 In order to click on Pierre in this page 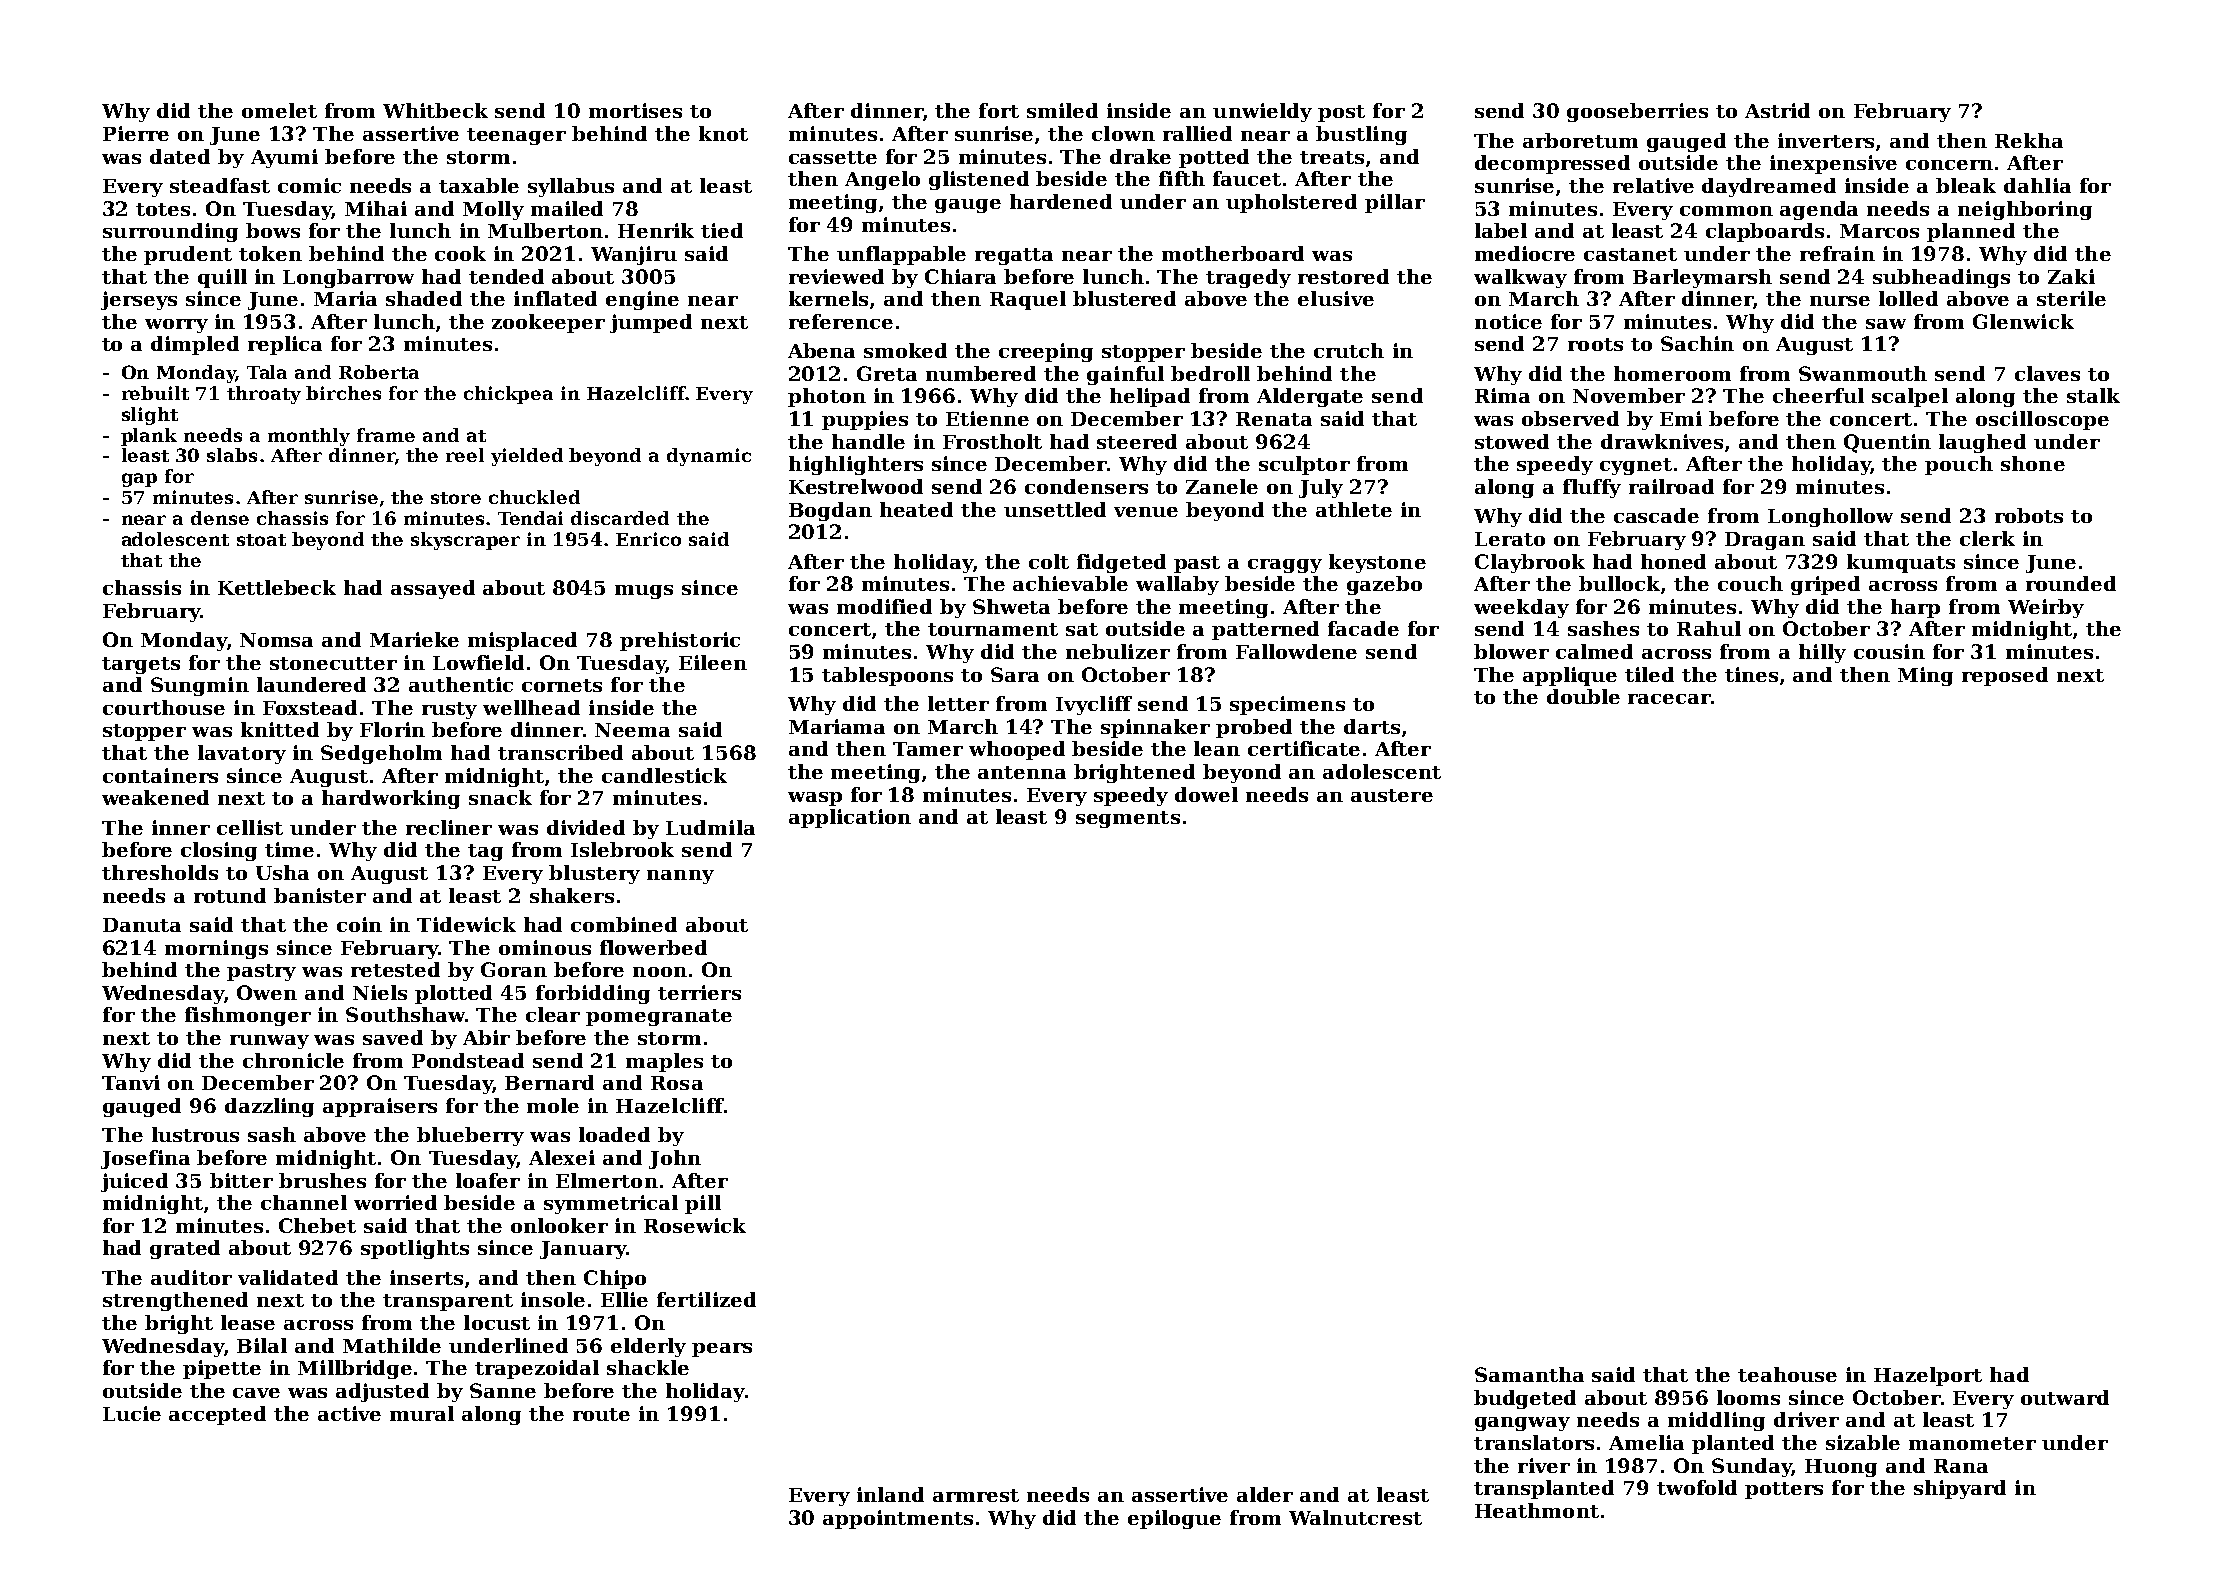, I will do `click(136, 133)`.
